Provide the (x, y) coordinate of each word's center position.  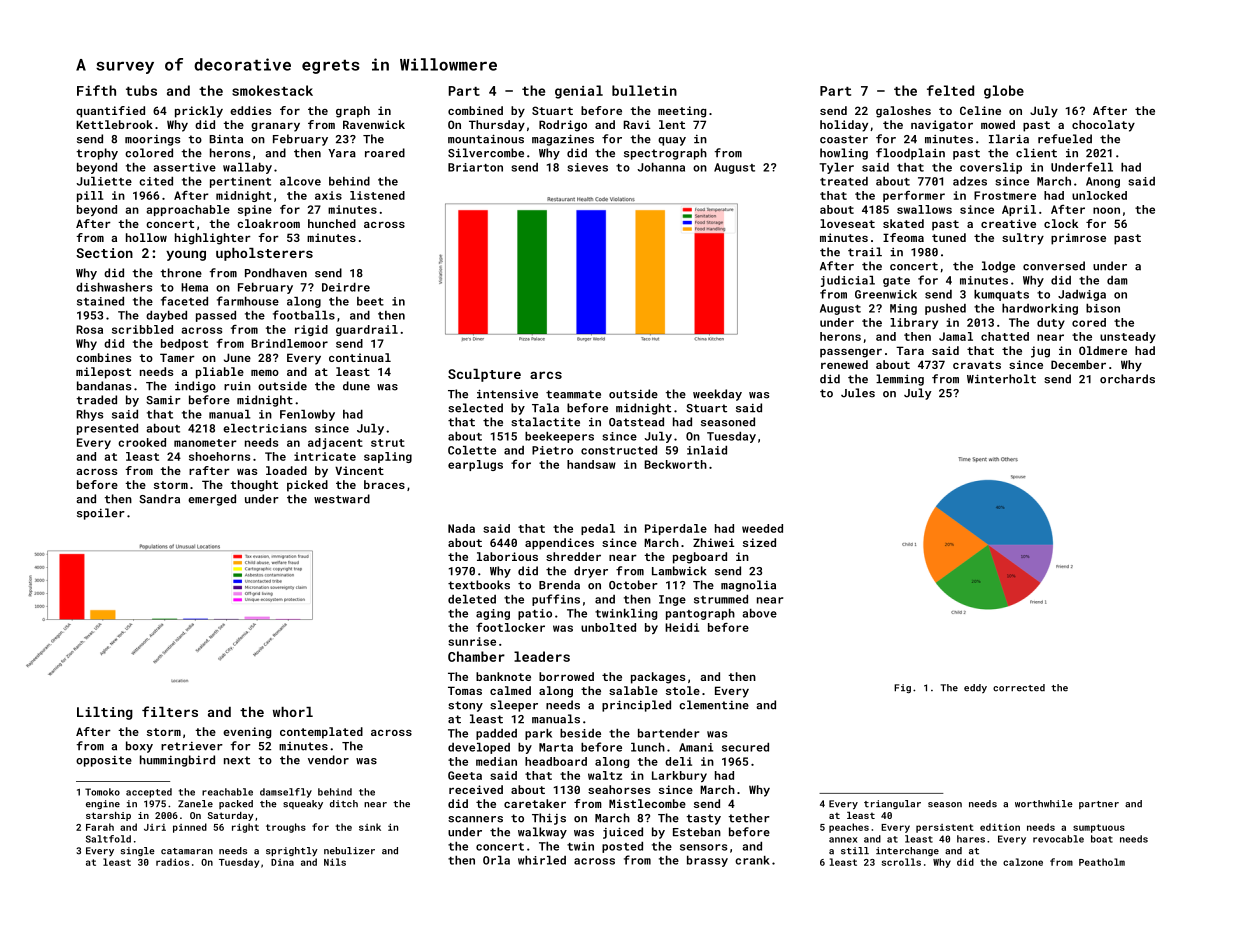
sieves (587, 167)
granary (275, 127)
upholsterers (264, 254)
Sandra (159, 499)
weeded (762, 528)
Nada (461, 528)
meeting (682, 112)
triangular (892, 804)
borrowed (566, 676)
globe (1004, 92)
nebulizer (349, 851)
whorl (293, 712)
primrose (1078, 239)
